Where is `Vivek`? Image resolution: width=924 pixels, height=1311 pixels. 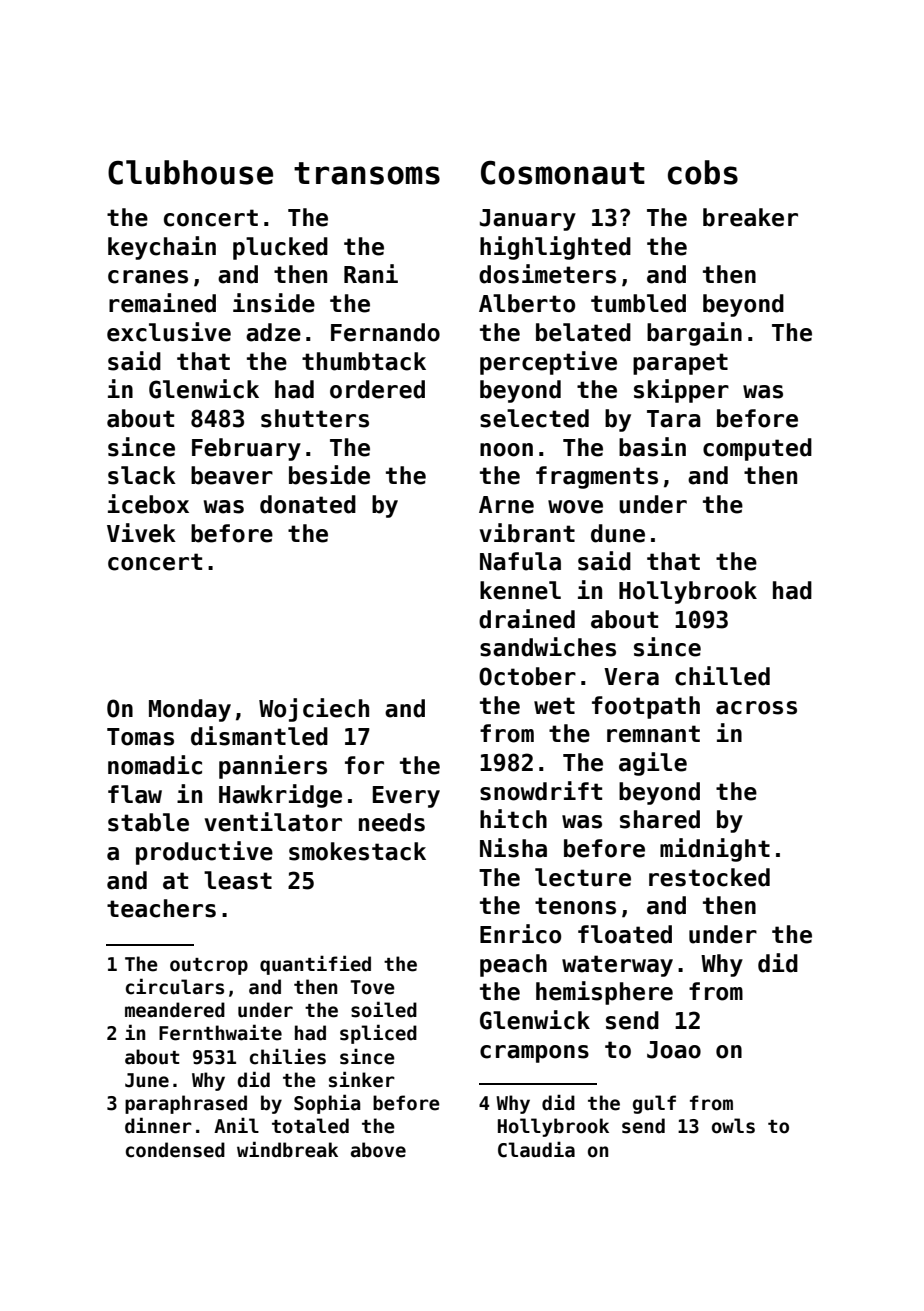 Vivek is located at coordinates (141, 533).
